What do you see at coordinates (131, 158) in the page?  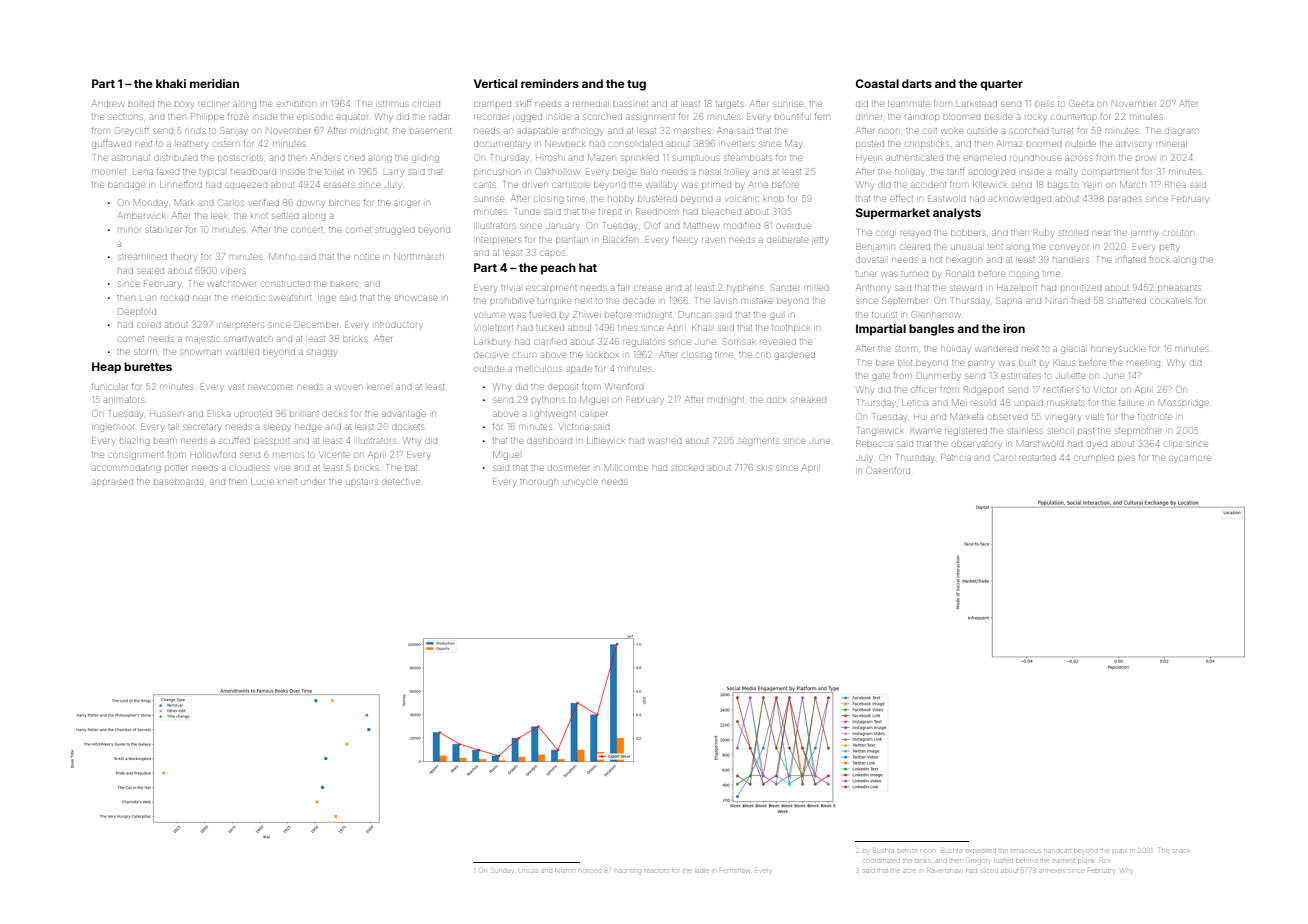 I see `astronaut` at bounding box center [131, 158].
